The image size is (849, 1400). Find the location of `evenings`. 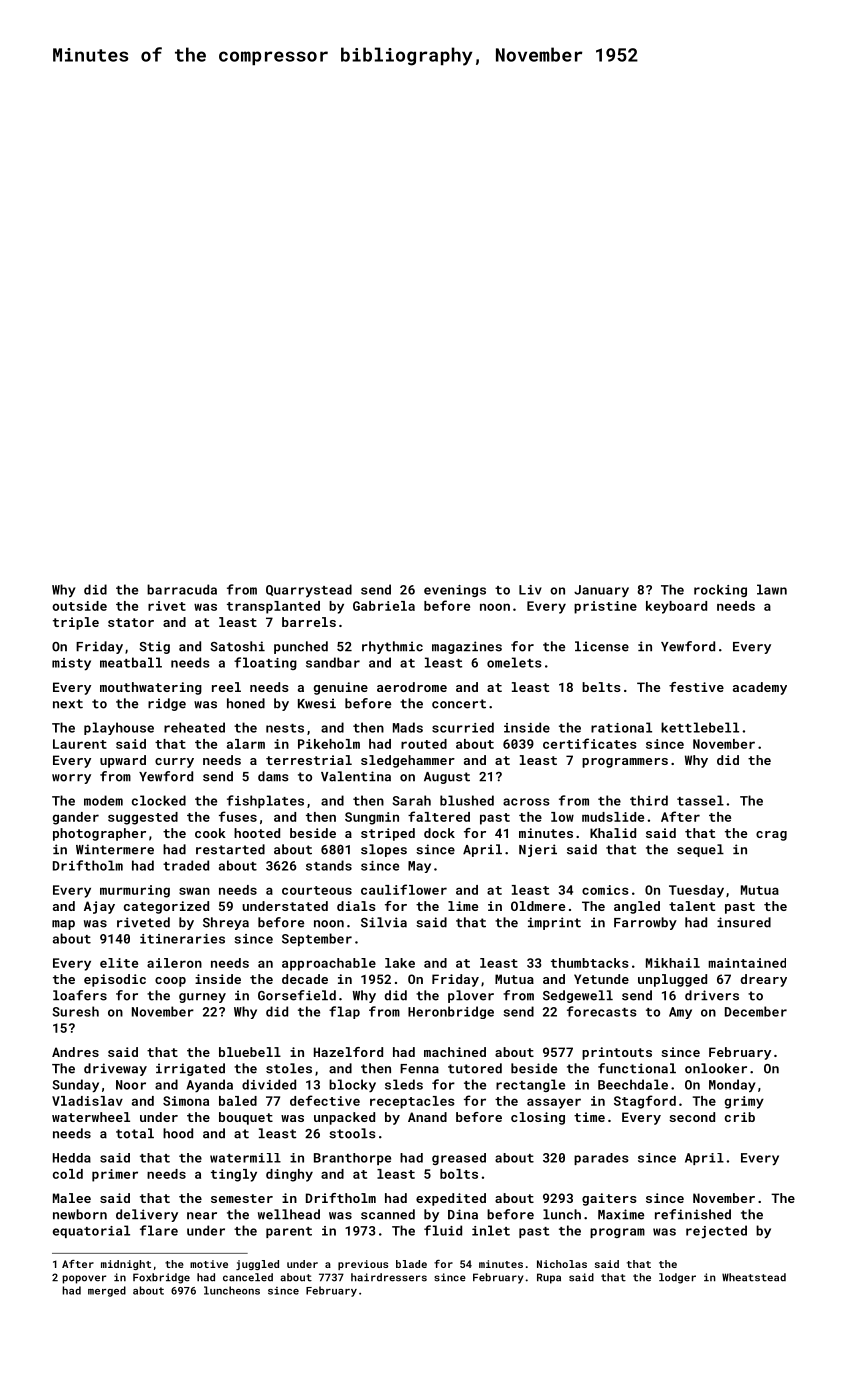

evenings is located at coordinates (455, 591).
